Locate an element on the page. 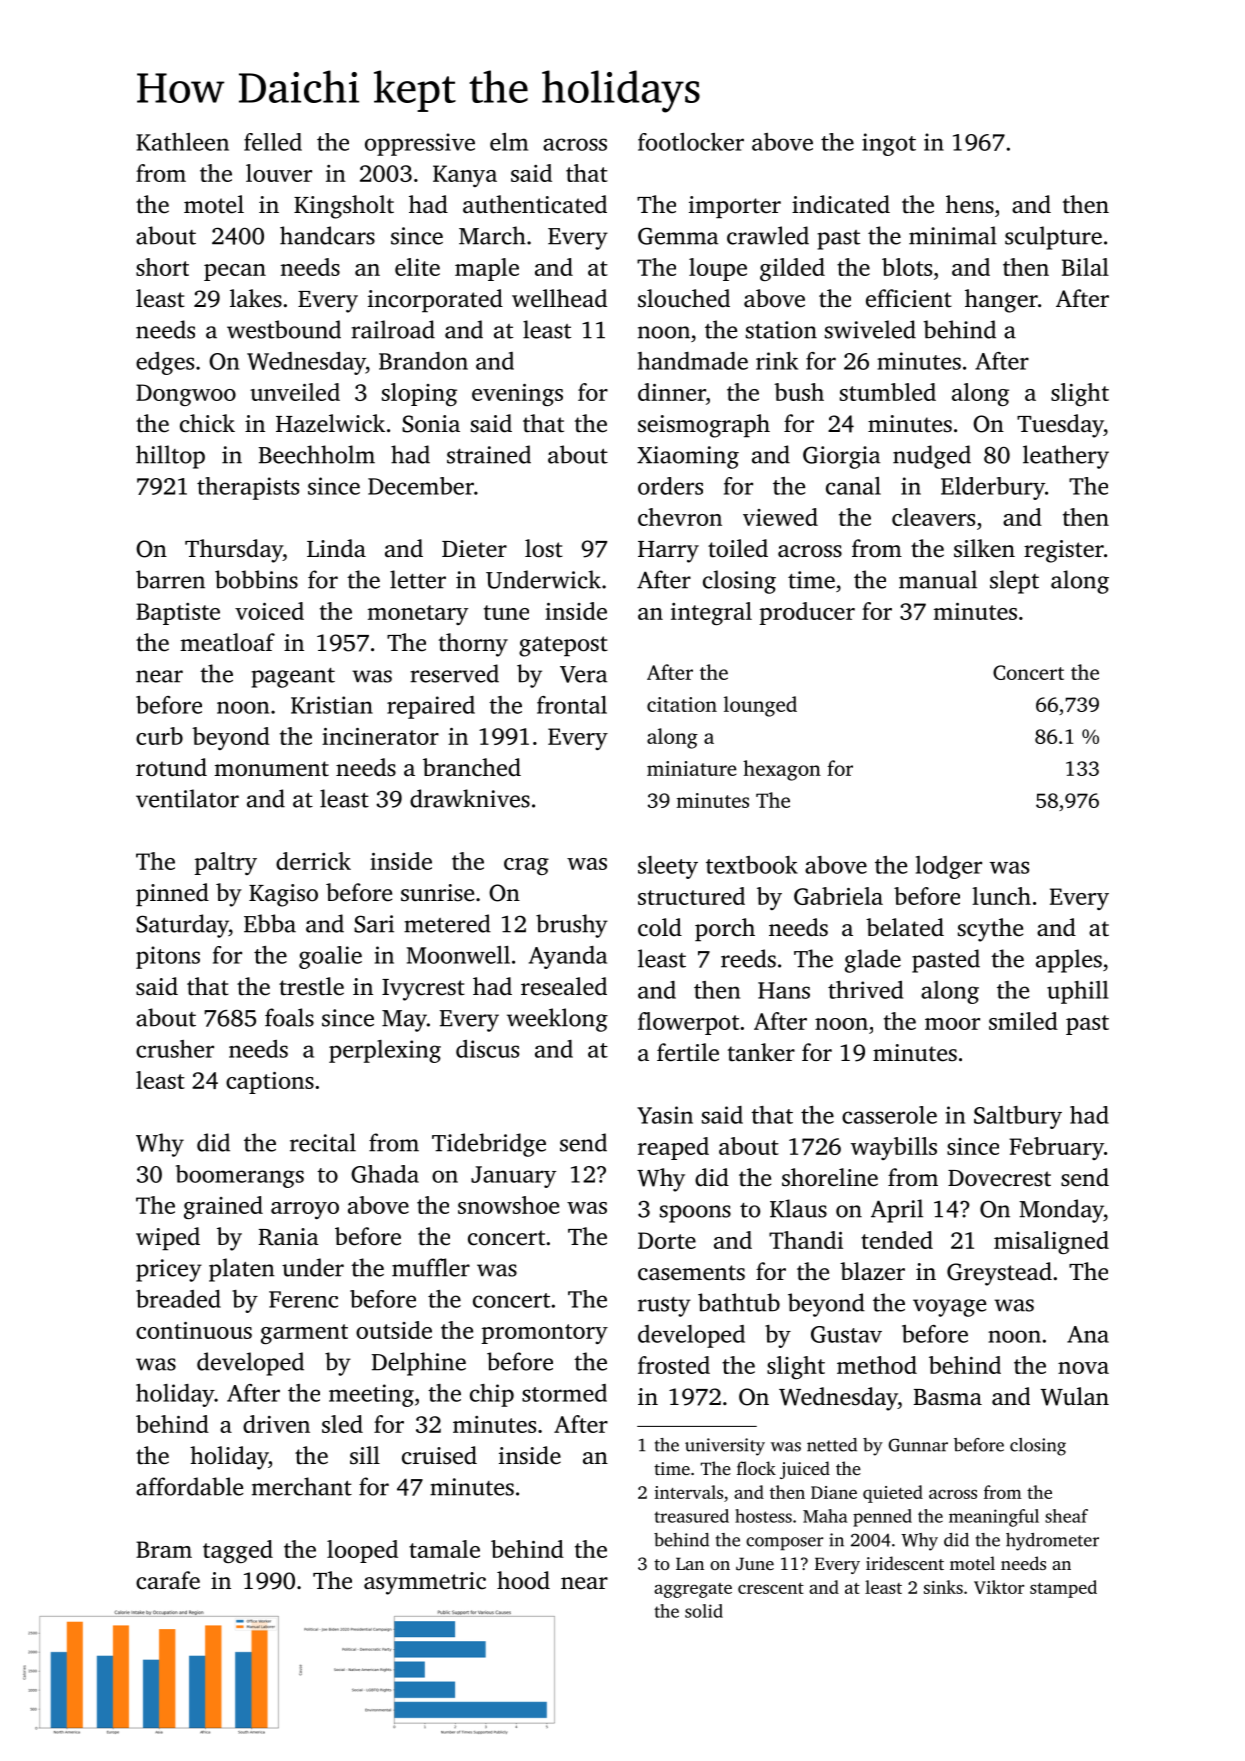  hood is located at coordinates (523, 1580).
